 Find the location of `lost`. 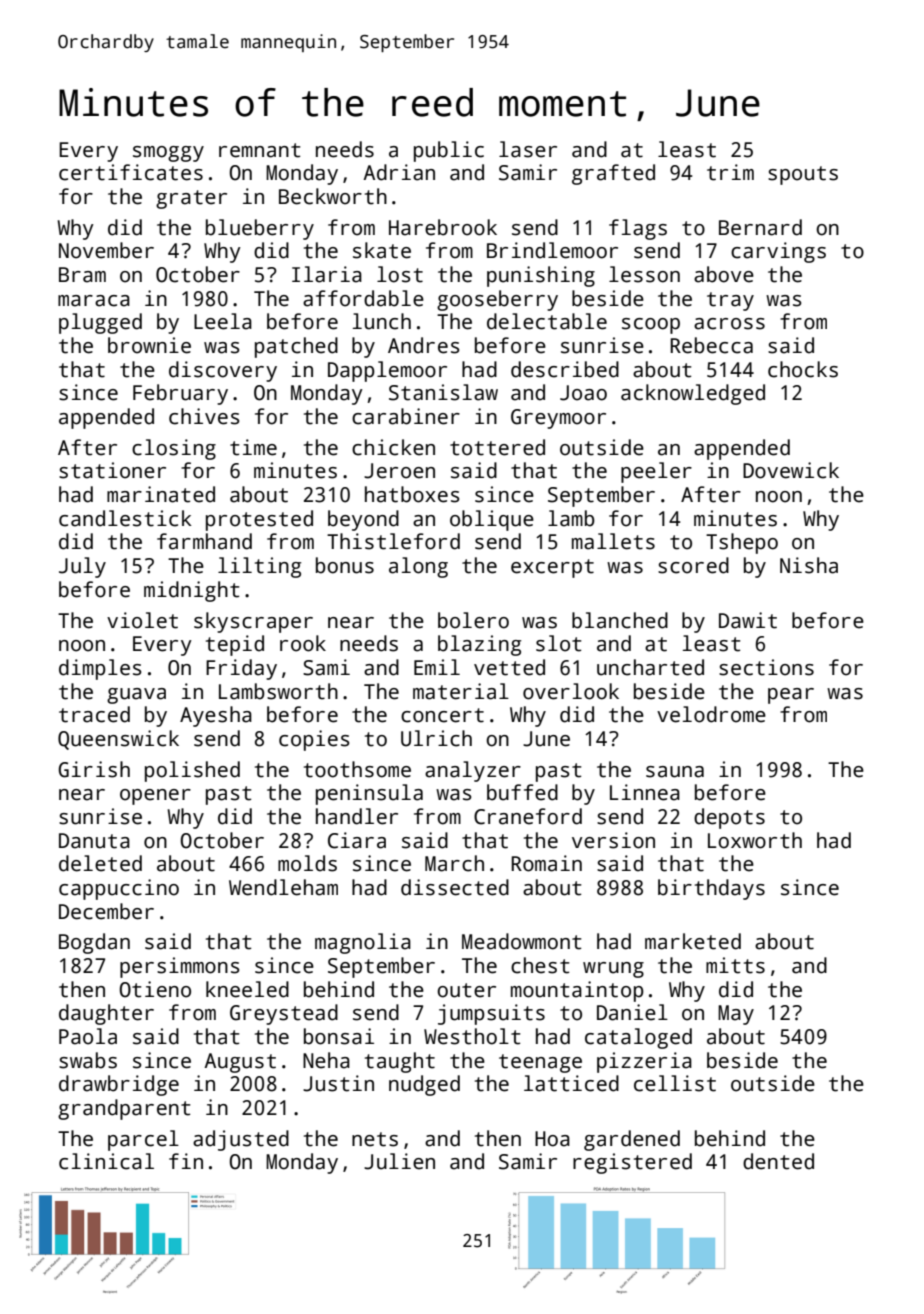

lost is located at coordinates (400, 274).
